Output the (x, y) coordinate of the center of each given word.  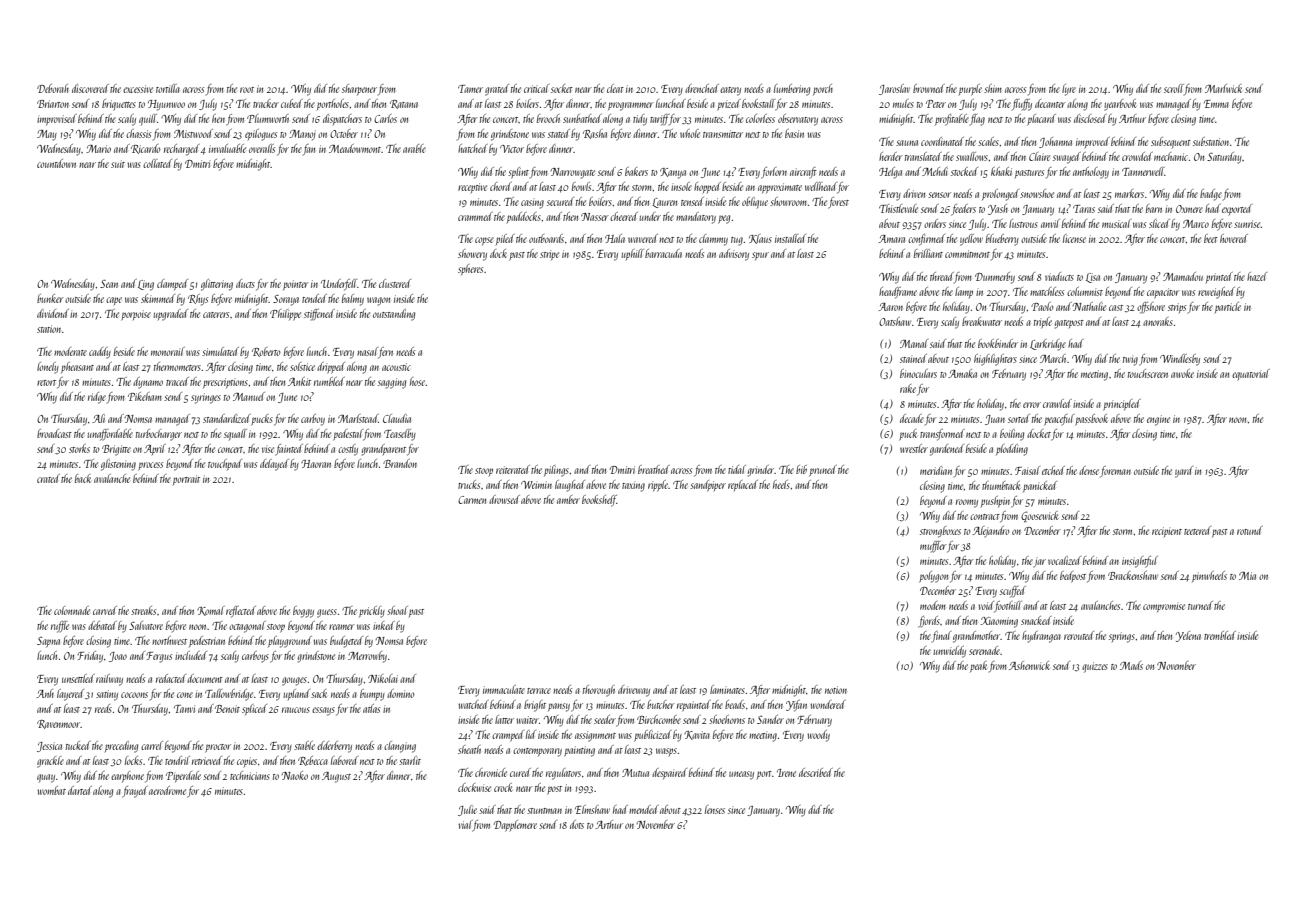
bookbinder (998, 343)
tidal (737, 469)
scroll (1174, 88)
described (816, 772)
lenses (715, 809)
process (150, 466)
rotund (1250, 530)
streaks (143, 610)
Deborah (53, 88)
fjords (929, 622)
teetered (1197, 530)
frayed (135, 792)
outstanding (394, 315)
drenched (702, 88)
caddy (100, 353)
